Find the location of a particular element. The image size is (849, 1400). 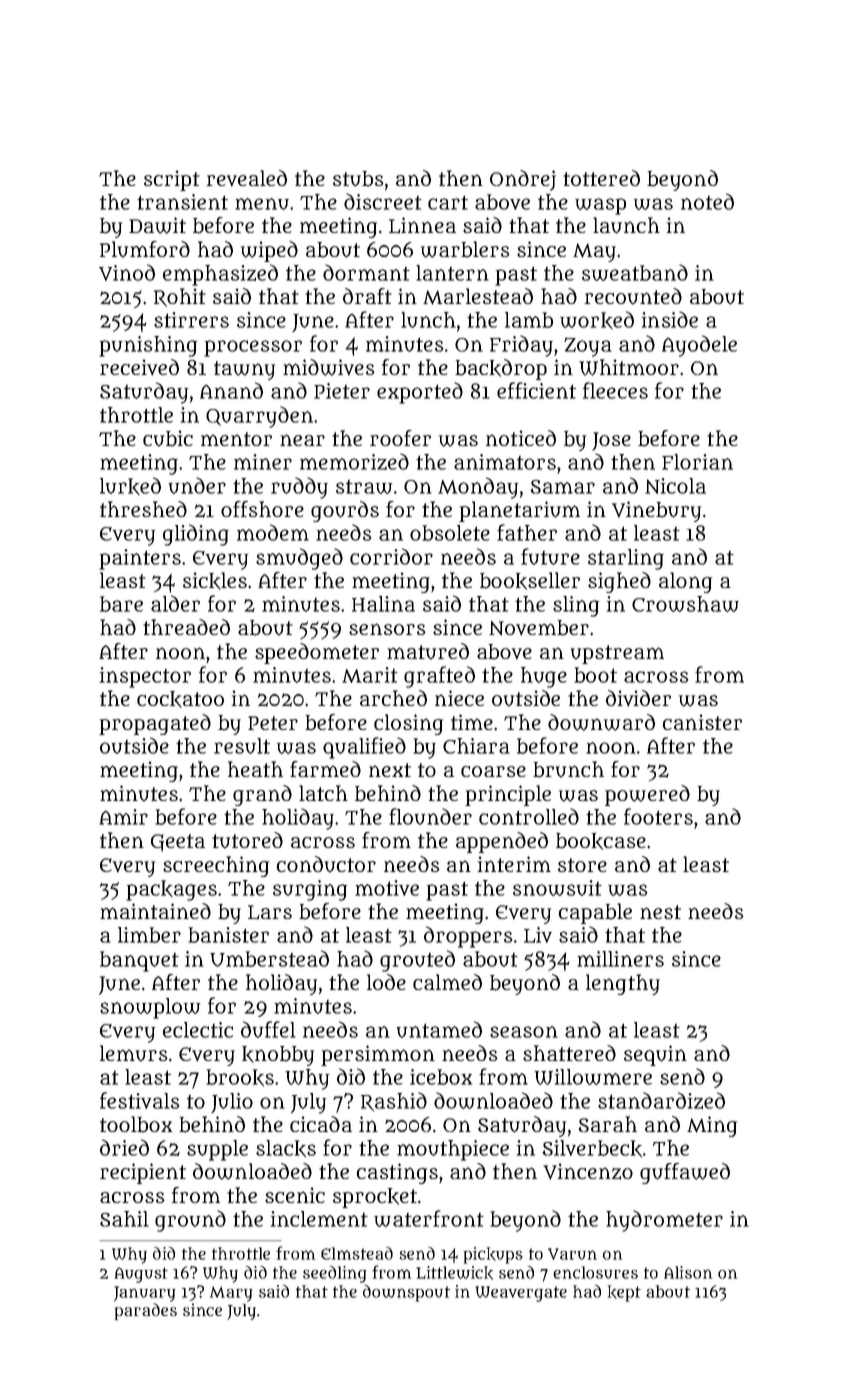

Jose is located at coordinates (611, 441).
